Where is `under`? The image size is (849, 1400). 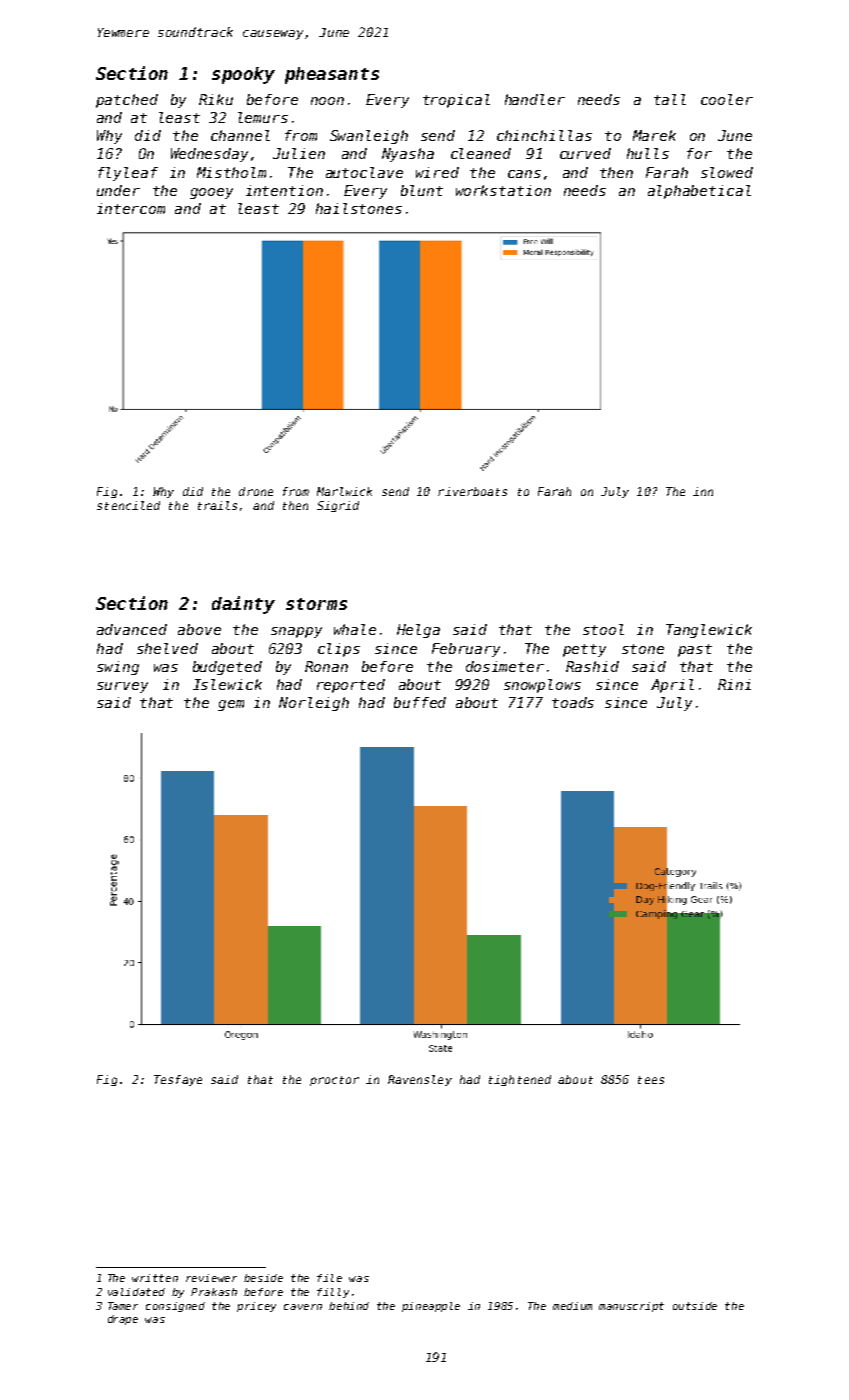
under is located at coordinates (118, 190).
